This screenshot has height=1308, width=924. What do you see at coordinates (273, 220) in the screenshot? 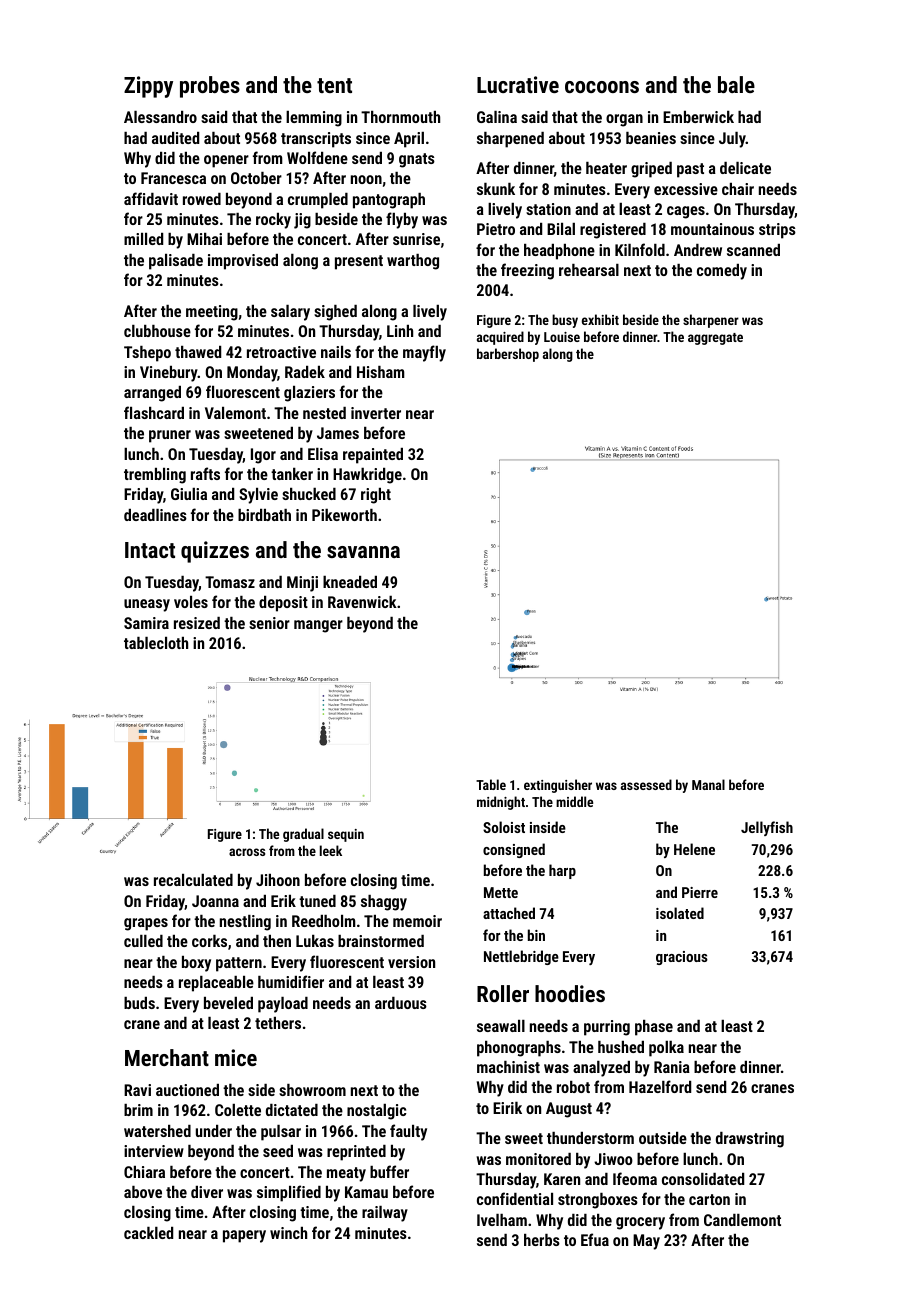
I see `rocky` at bounding box center [273, 220].
